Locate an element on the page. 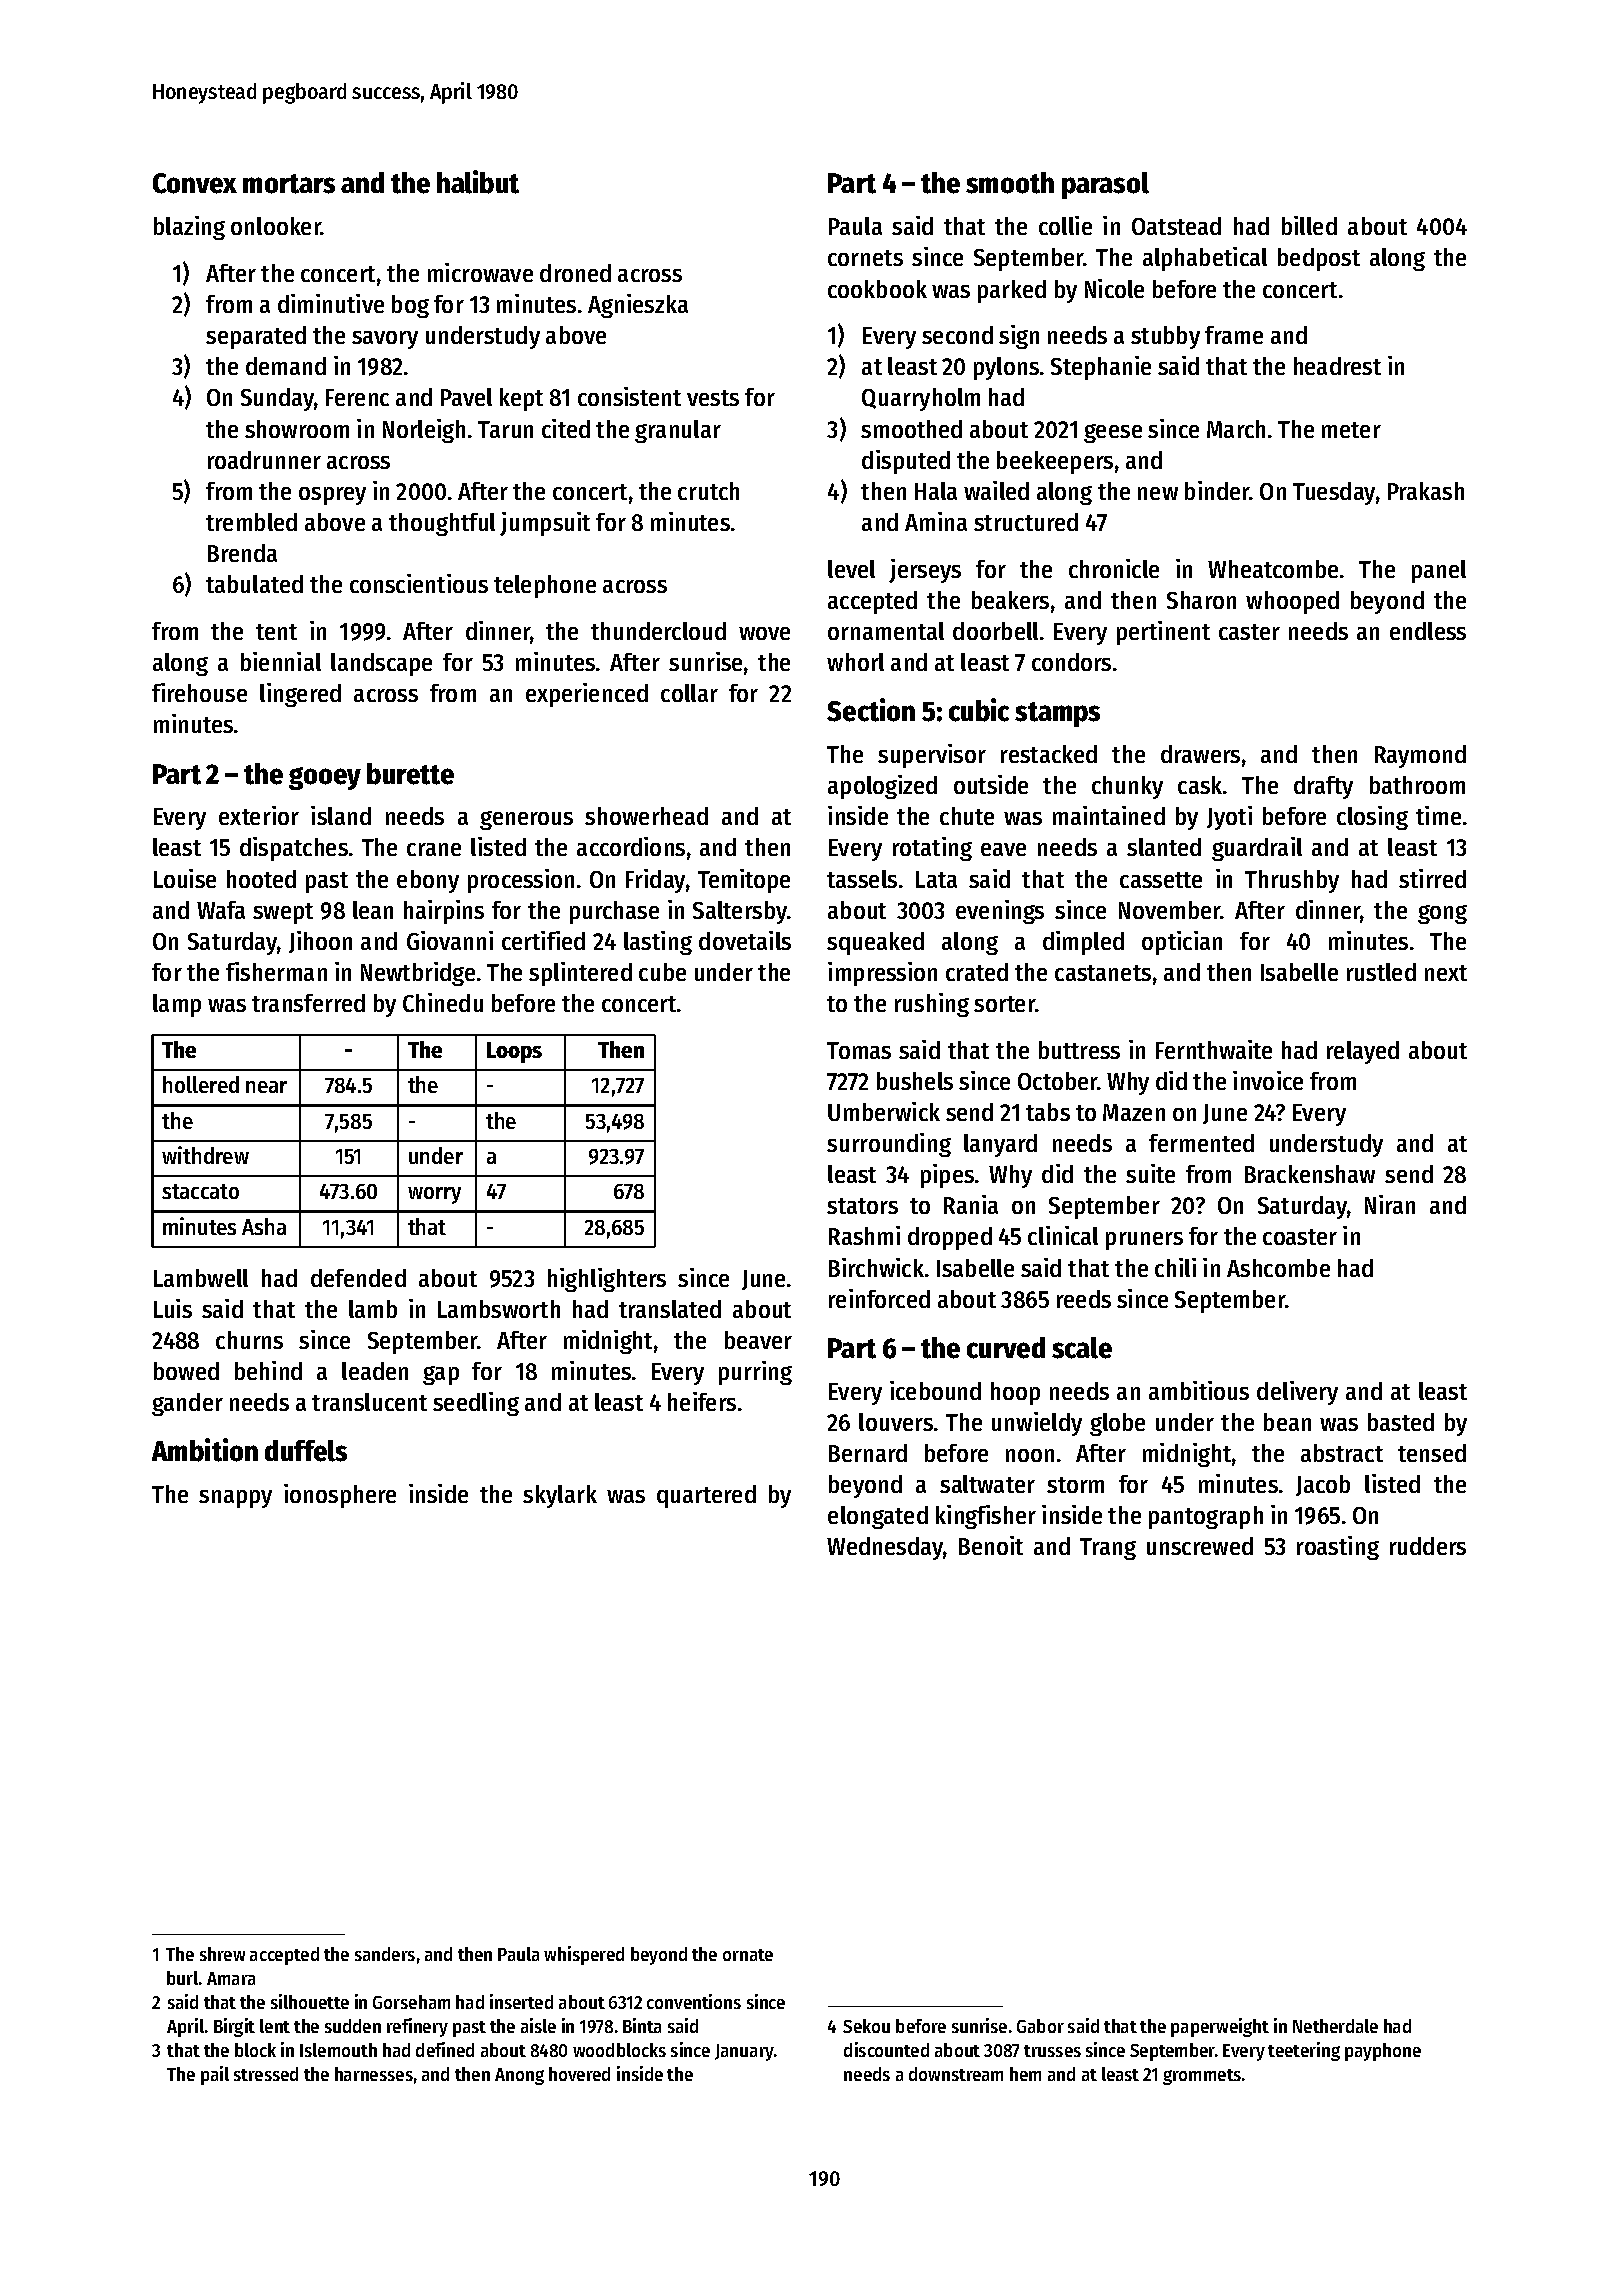  transferred is located at coordinates (308, 1003).
